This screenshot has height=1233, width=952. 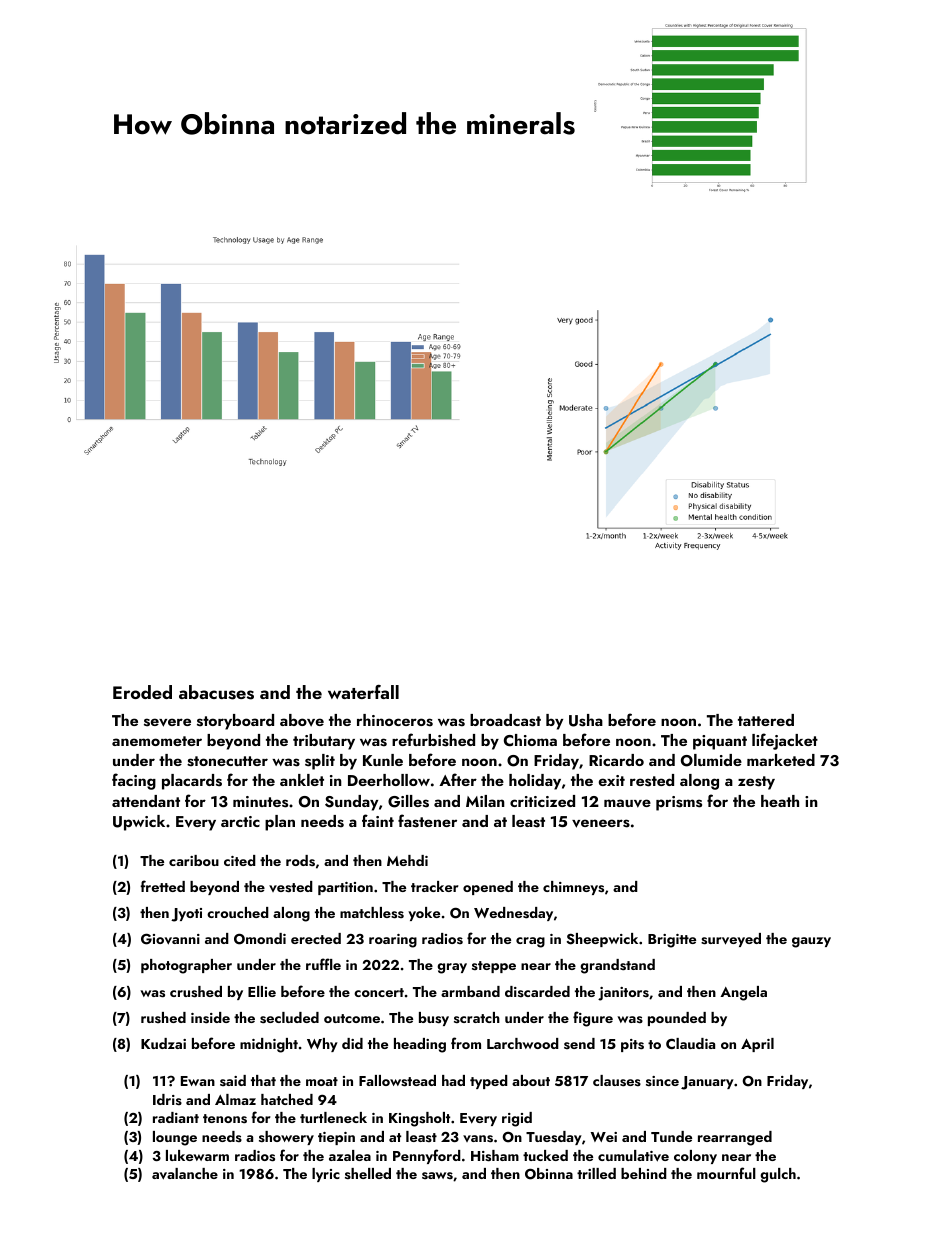 I want to click on tattered, so click(x=766, y=720).
